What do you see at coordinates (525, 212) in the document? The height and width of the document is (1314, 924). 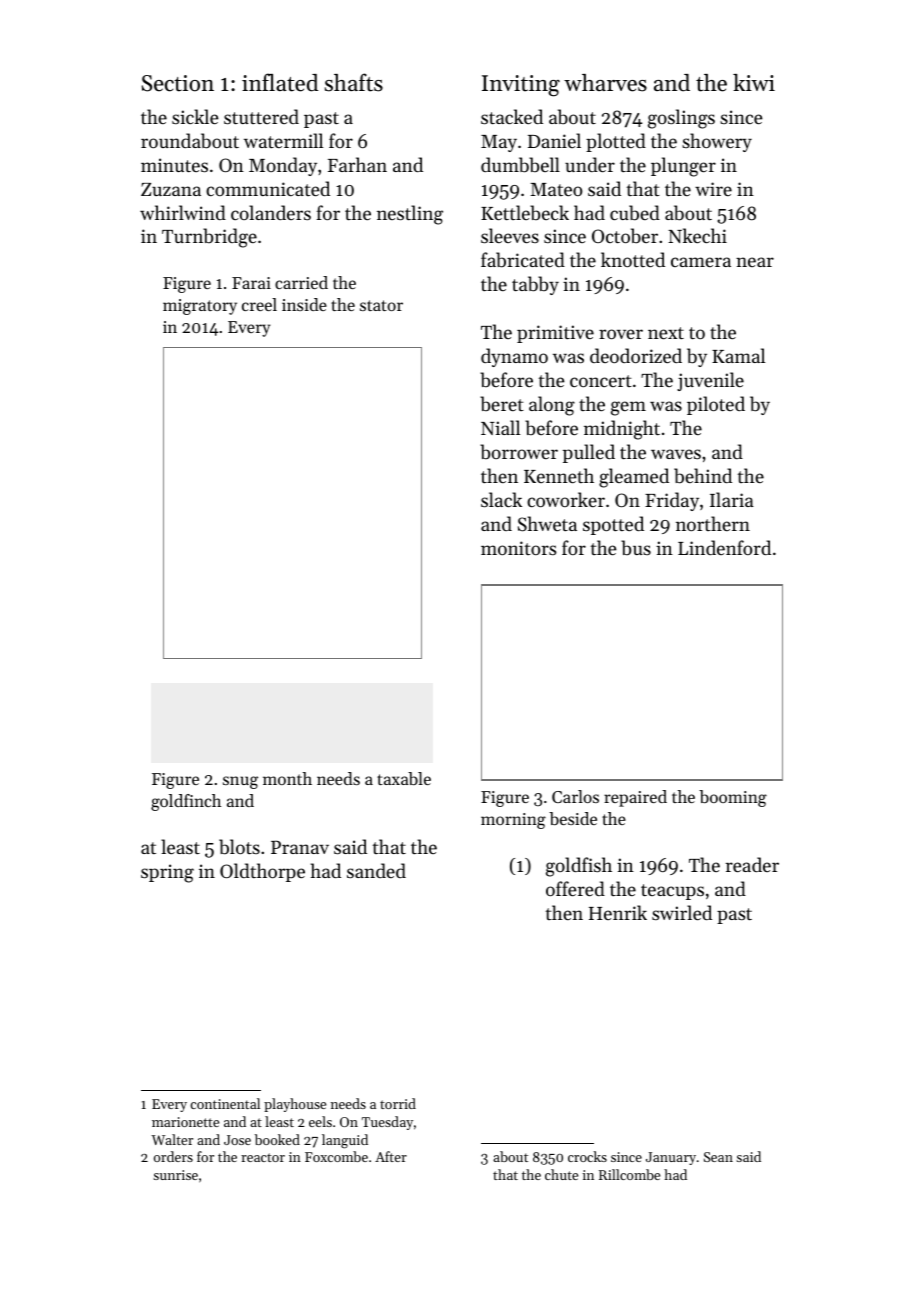 I see `Kettlebeck` at bounding box center [525, 212].
